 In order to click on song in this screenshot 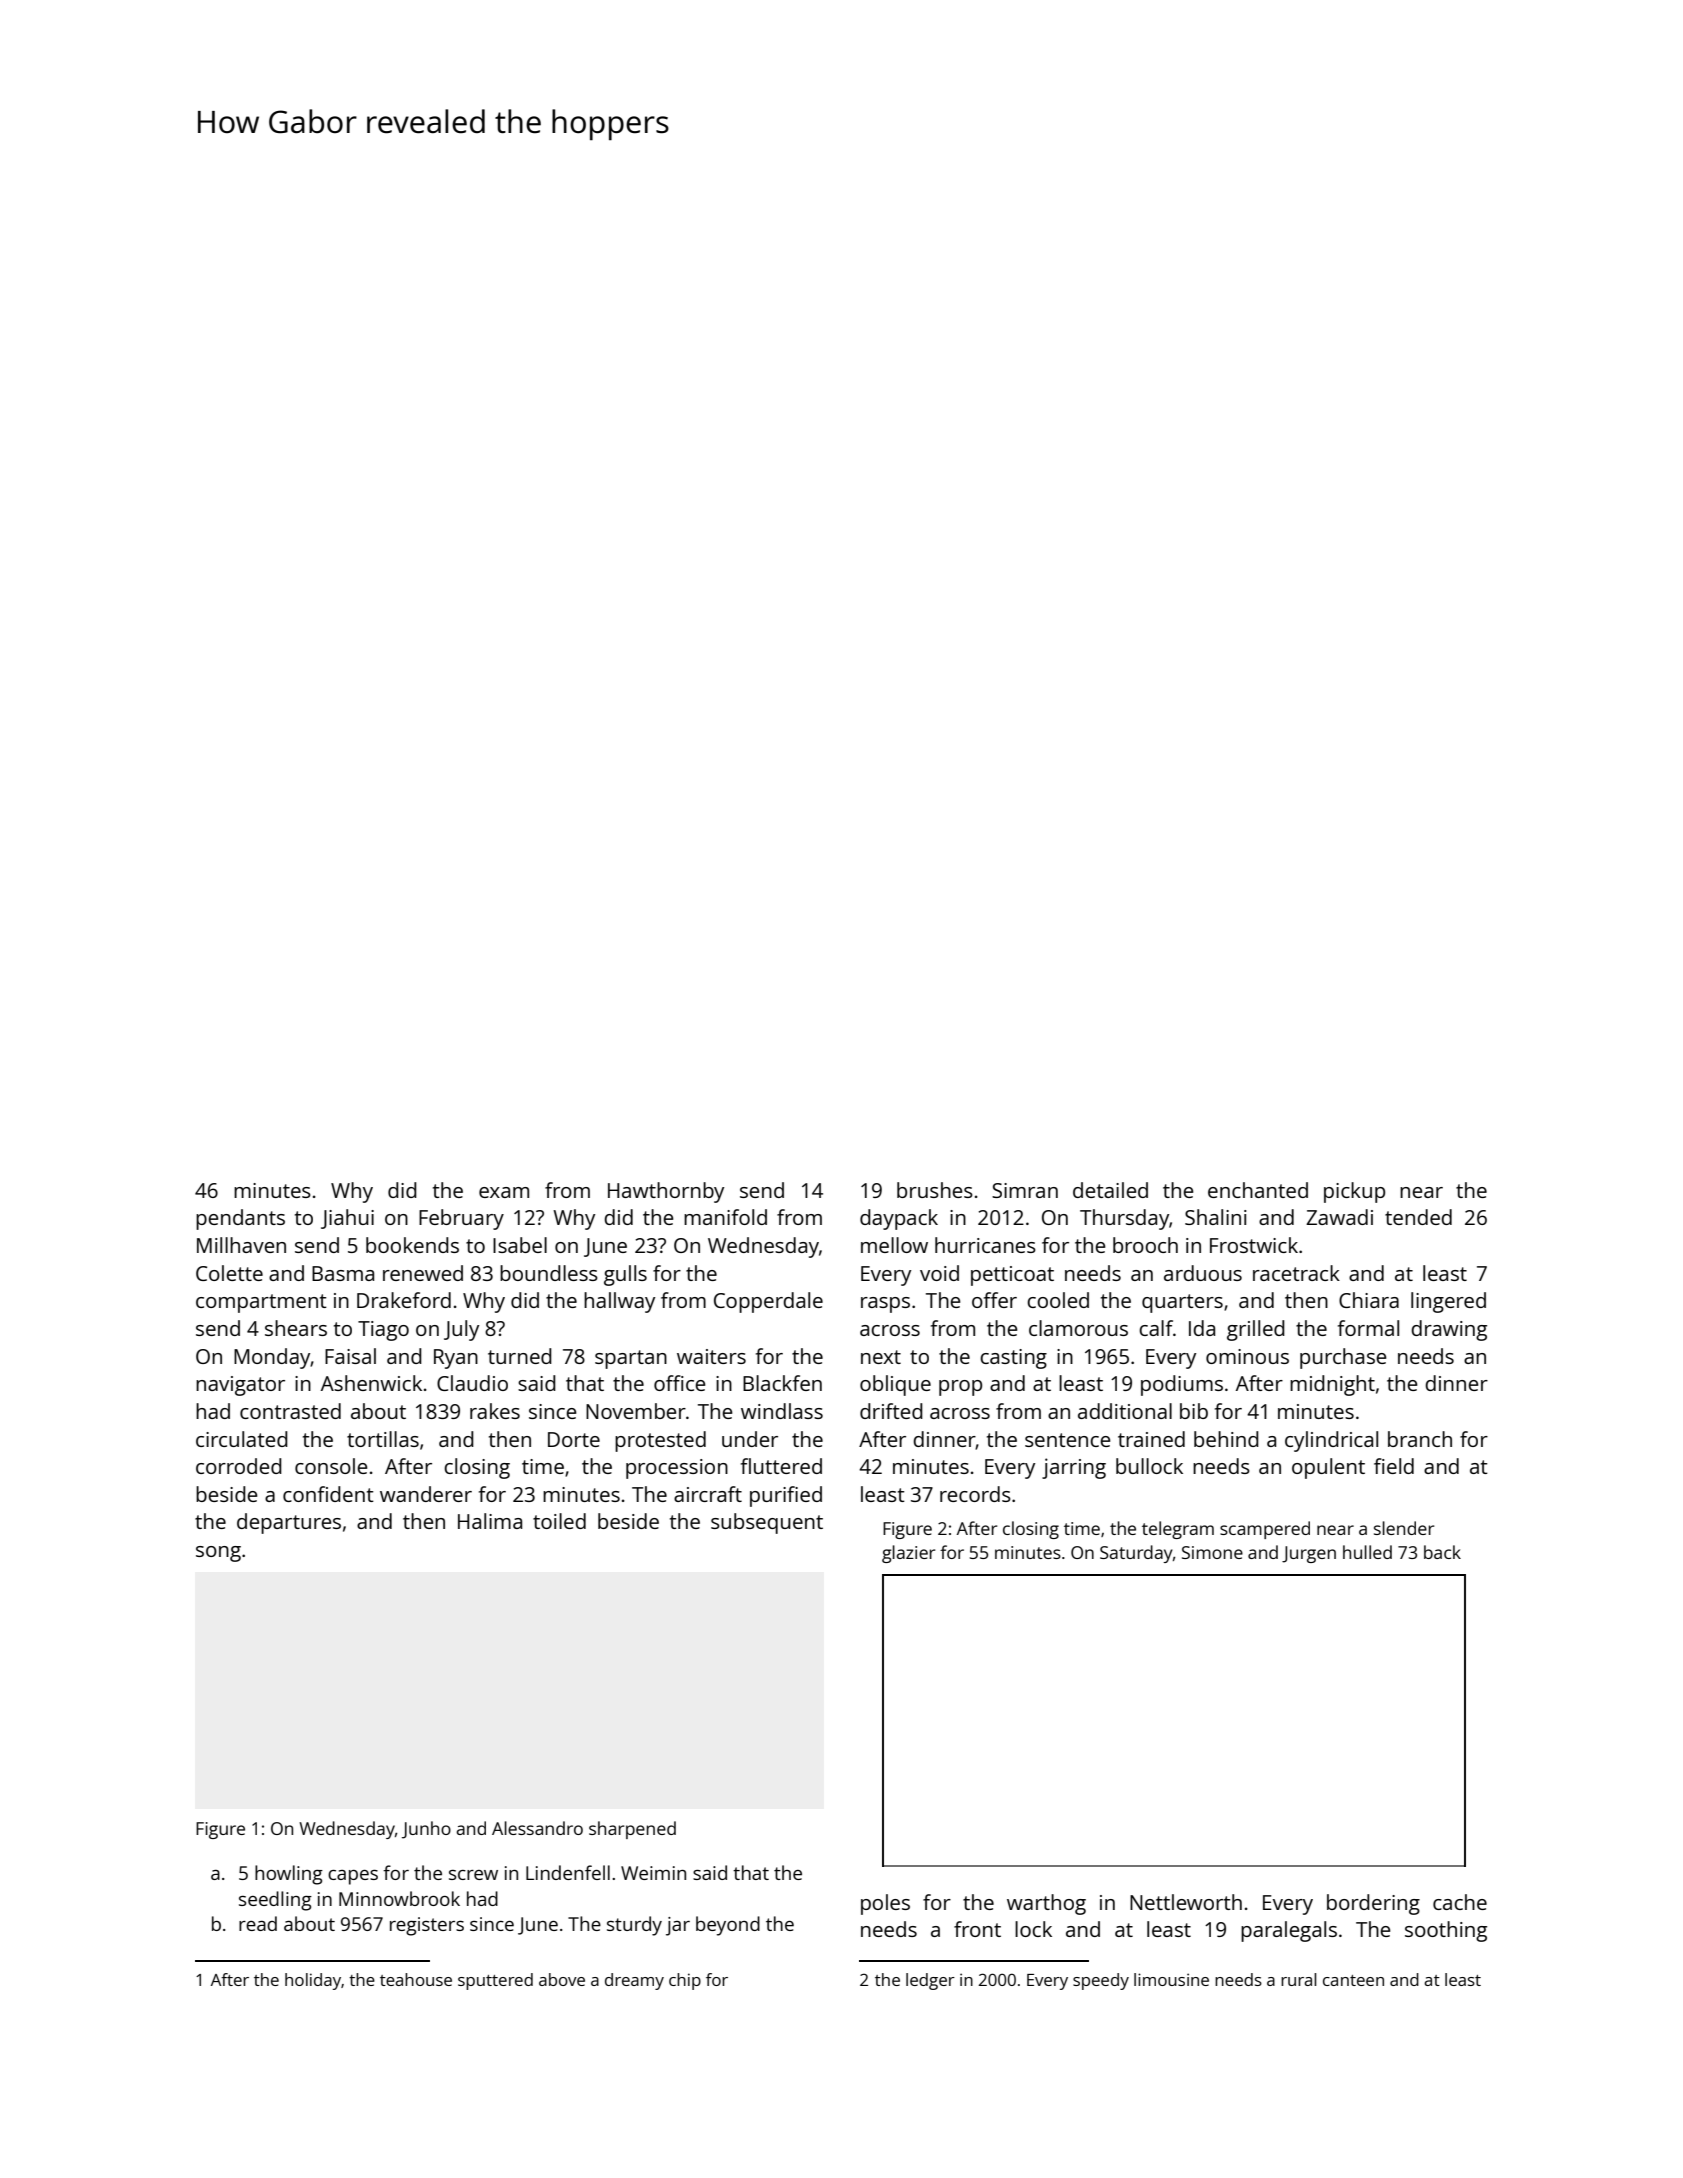, I will do `click(218, 1554)`.
